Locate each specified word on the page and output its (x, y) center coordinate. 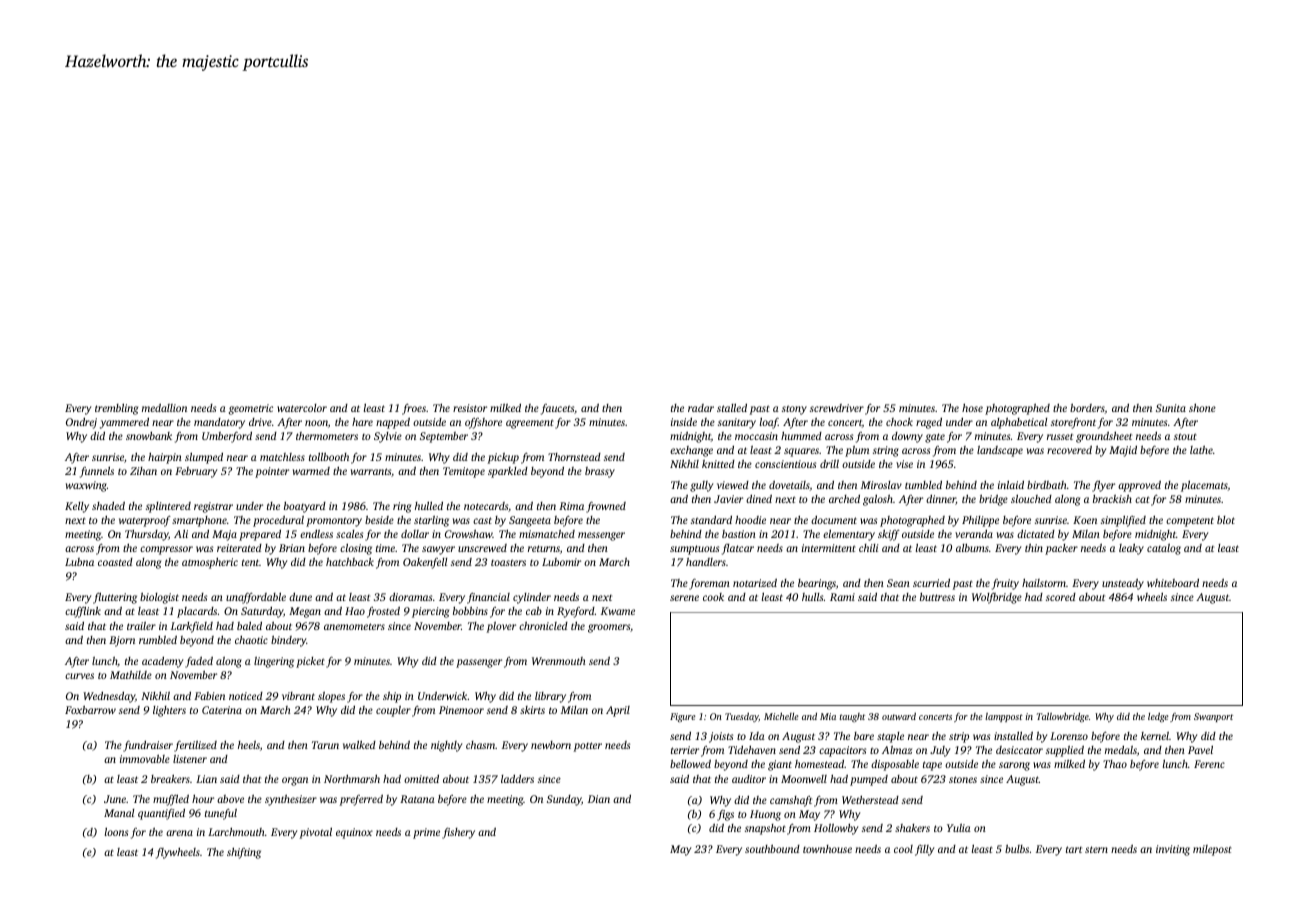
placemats (1204, 486)
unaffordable (256, 598)
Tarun (325, 745)
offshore (483, 423)
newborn (551, 745)
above (230, 799)
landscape (1000, 451)
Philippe (980, 521)
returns (544, 548)
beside (379, 519)
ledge (1158, 717)
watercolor (302, 408)
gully (701, 486)
